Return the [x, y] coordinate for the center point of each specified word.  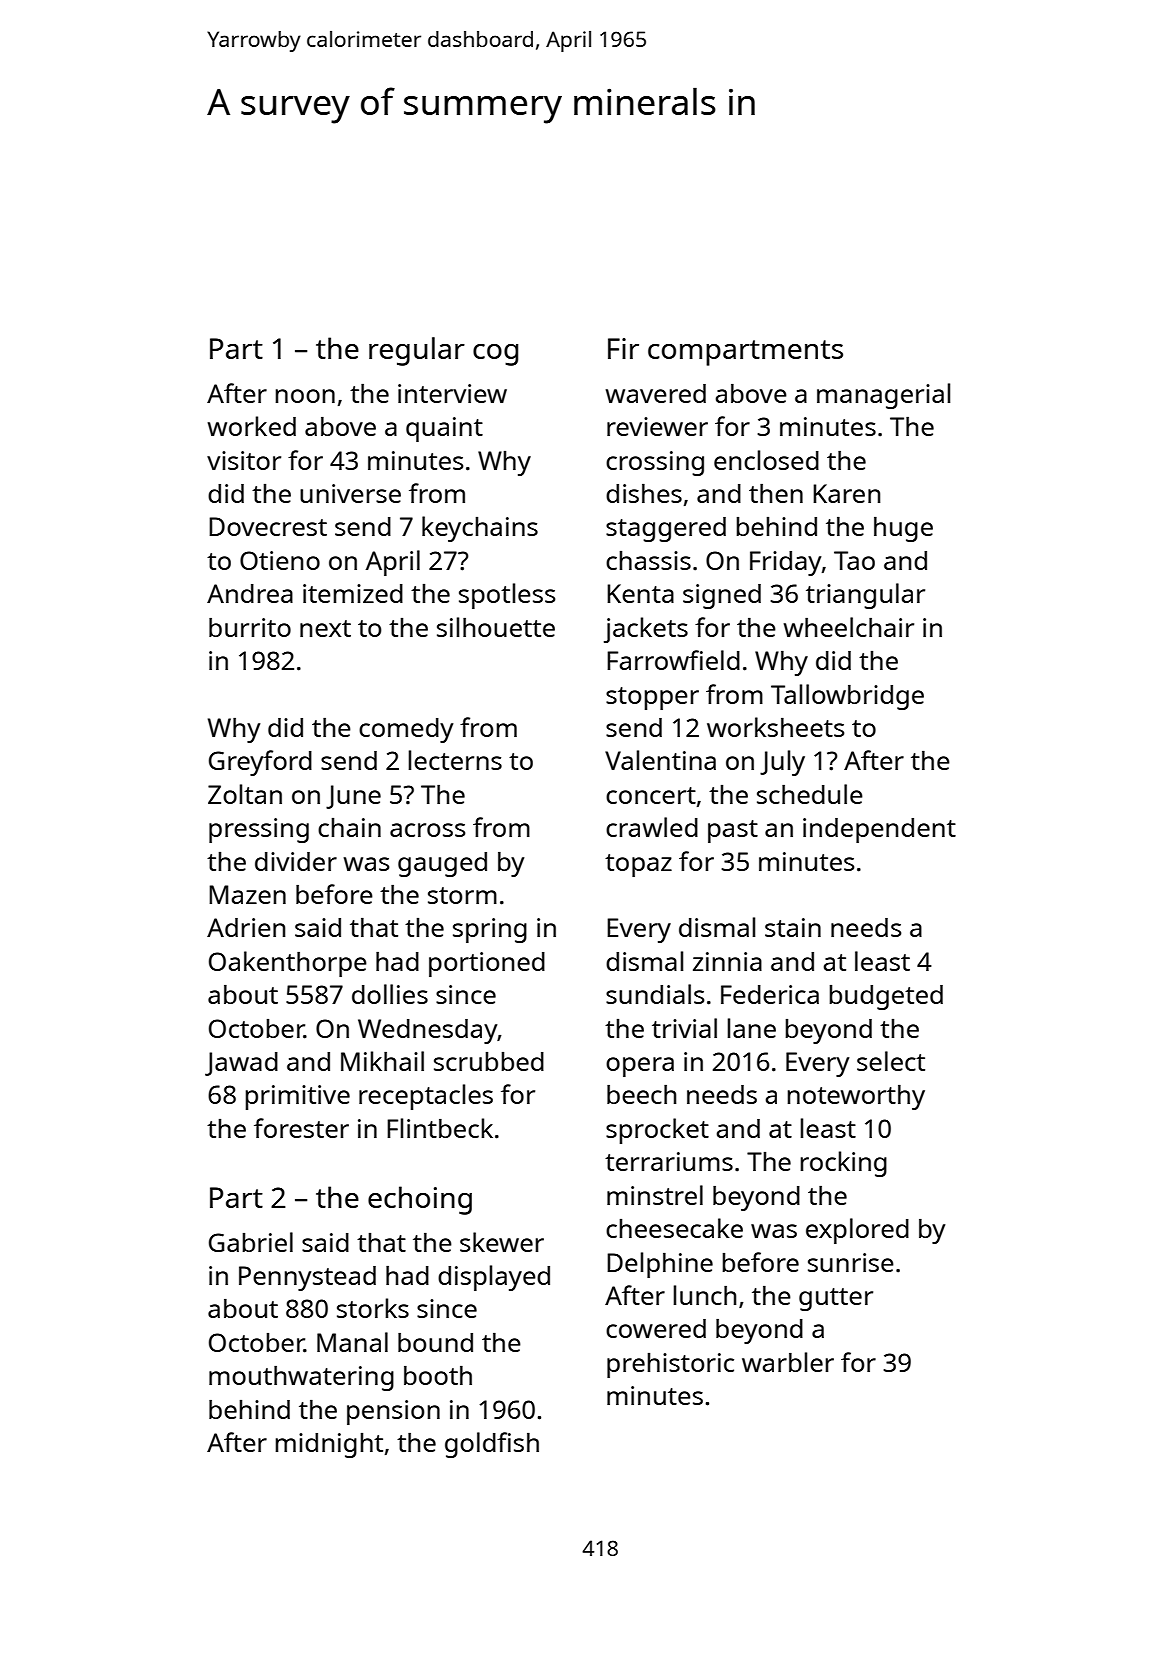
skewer [502, 1242]
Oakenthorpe [288, 964]
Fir [623, 348]
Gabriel [251, 1242]
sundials [655, 994]
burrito [250, 627]
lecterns [455, 760]
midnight [329, 1445]
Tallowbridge [847, 697]
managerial [883, 396]
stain [793, 927]
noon [305, 396]
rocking [844, 1164]
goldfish [492, 1445]
